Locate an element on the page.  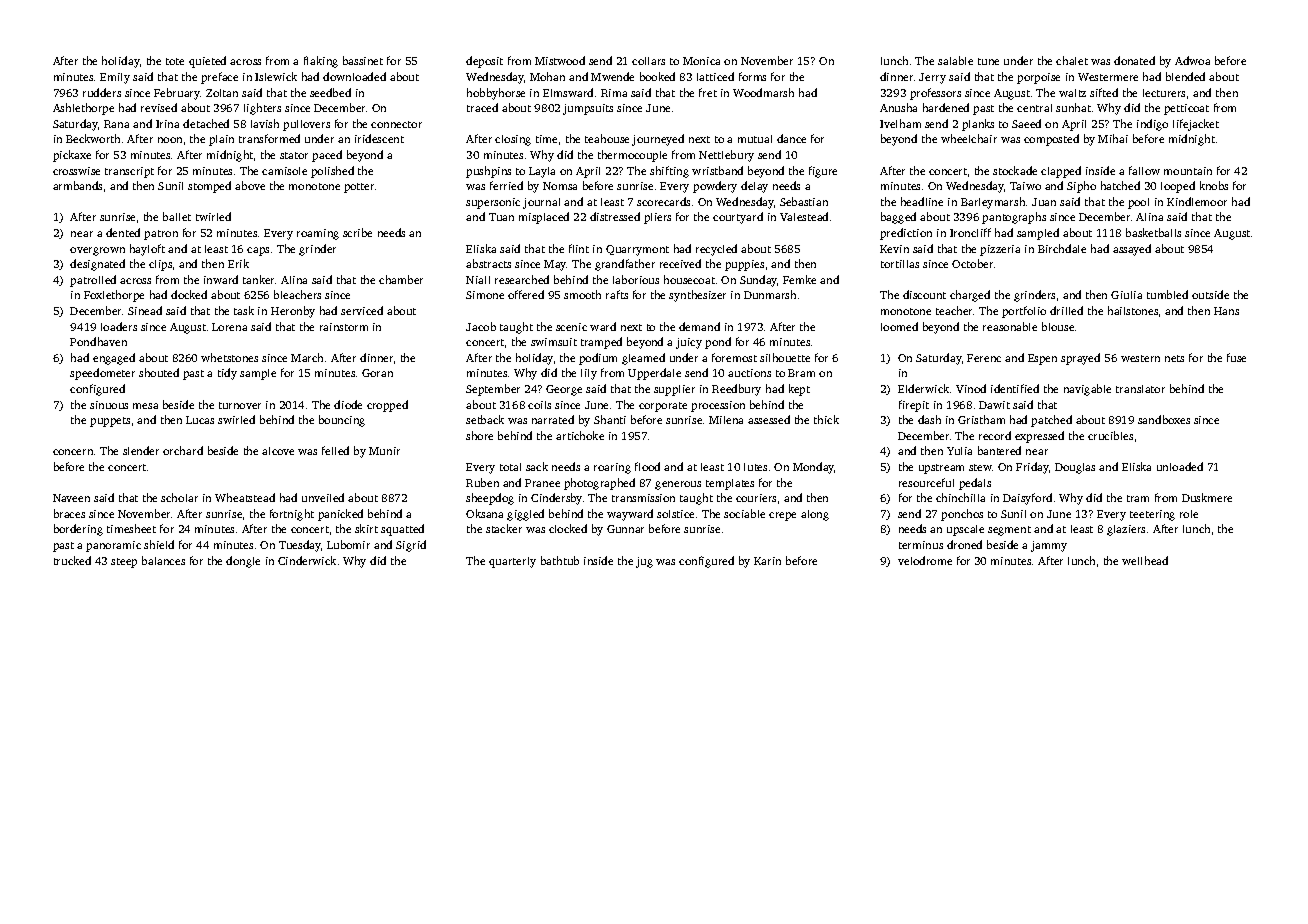
resourceful is located at coordinates (926, 482).
